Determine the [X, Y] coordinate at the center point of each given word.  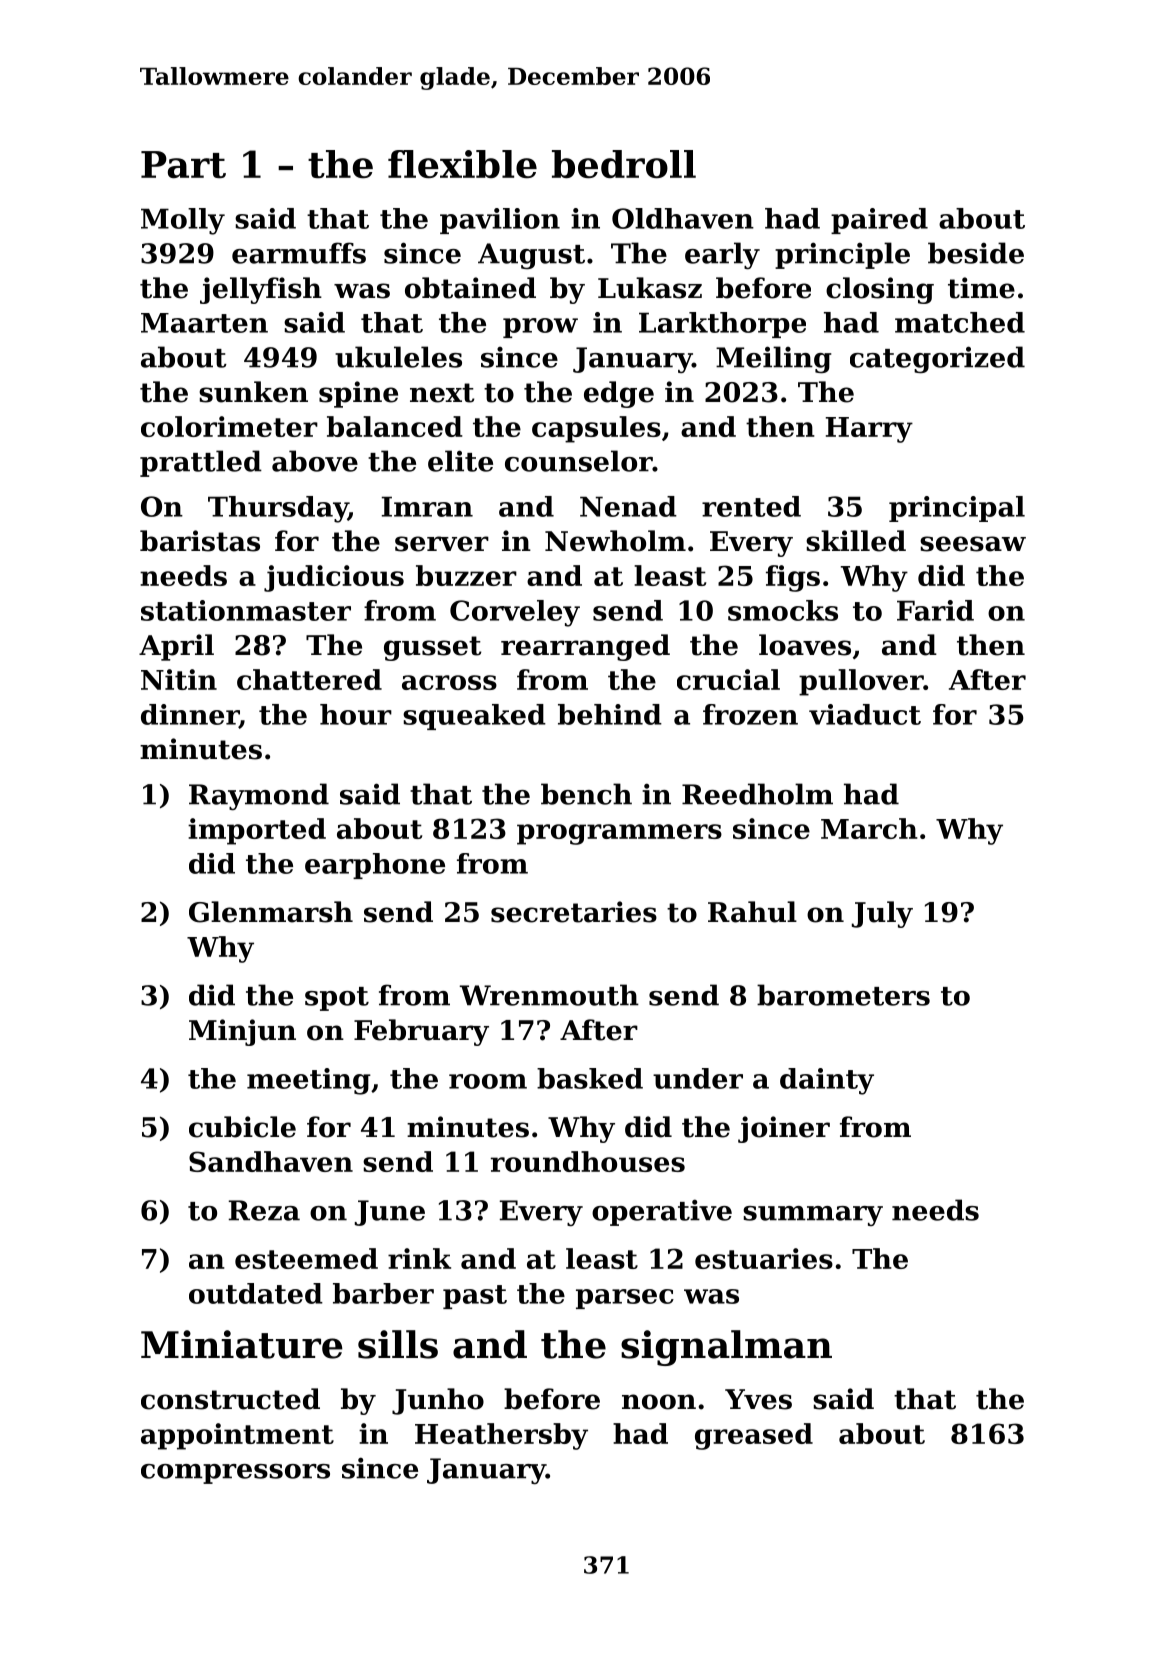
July [882, 914]
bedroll [624, 164]
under [698, 1078]
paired [879, 221]
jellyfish [261, 290]
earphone [375, 866]
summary [813, 1216]
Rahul [752, 912]
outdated [256, 1293]
